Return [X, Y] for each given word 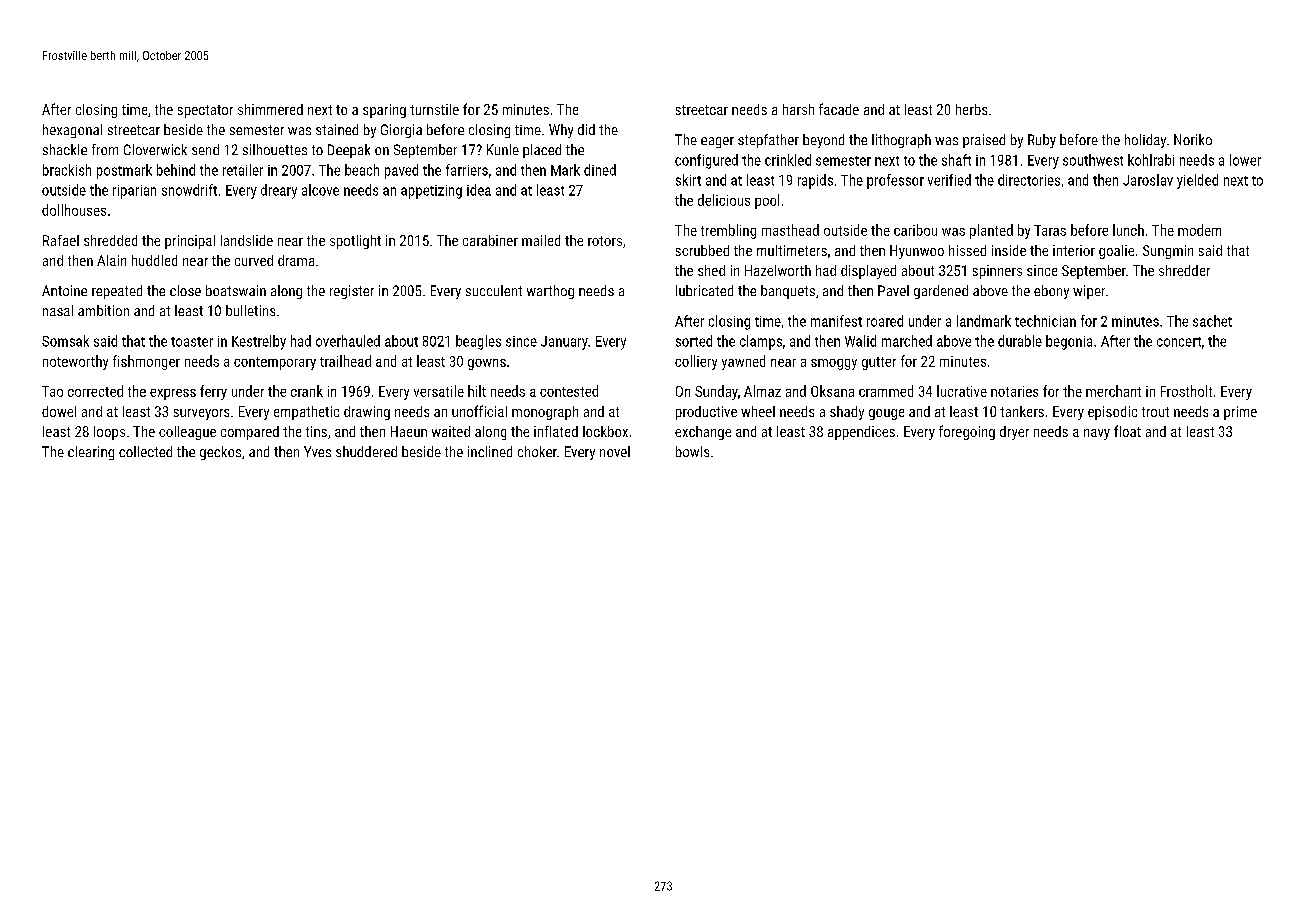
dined [600, 170]
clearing [91, 453]
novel [615, 451]
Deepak [349, 151]
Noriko [1193, 139]
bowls [692, 451]
